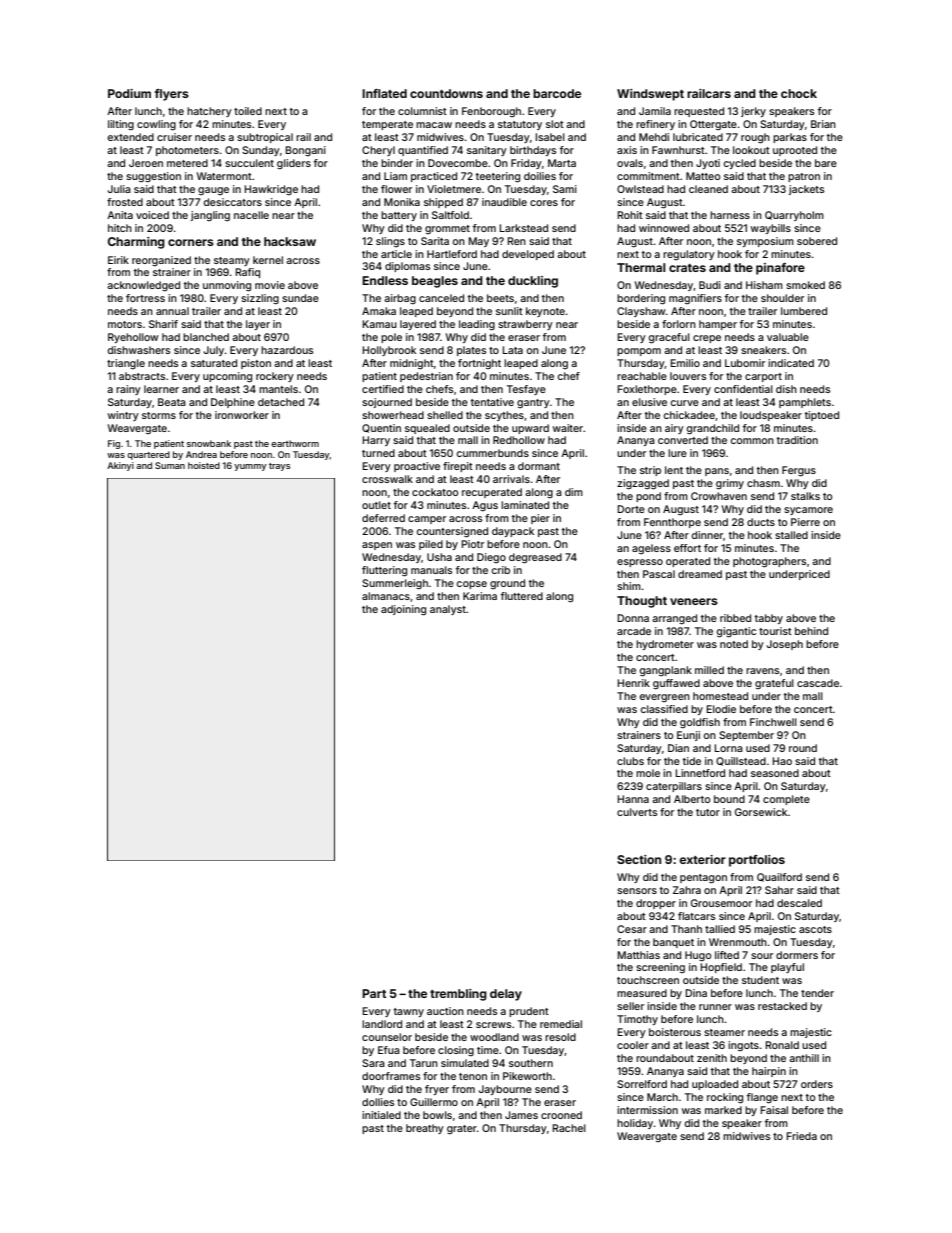  What do you see at coordinates (786, 800) in the image?
I see `complete` at bounding box center [786, 800].
